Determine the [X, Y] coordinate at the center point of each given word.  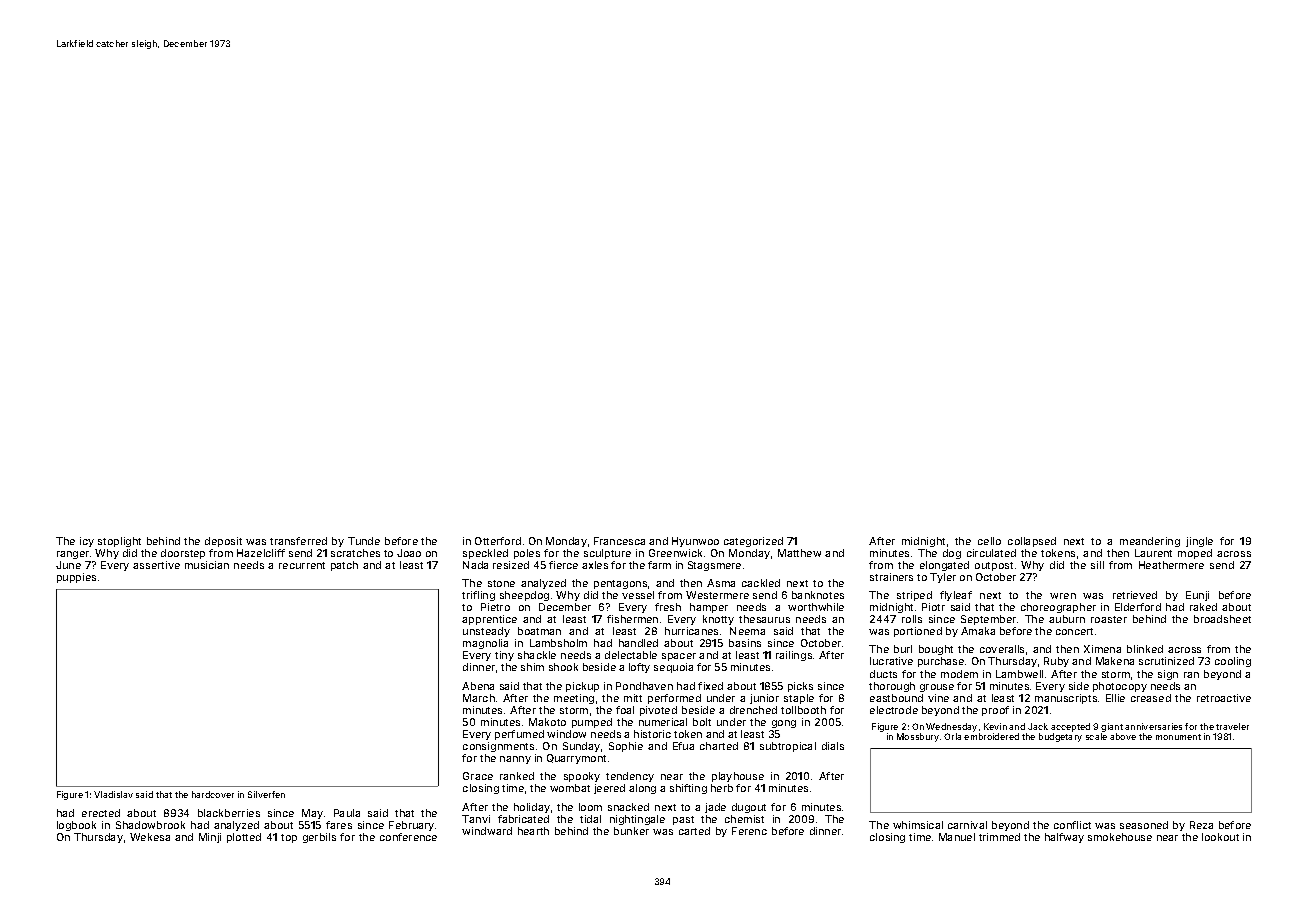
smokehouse [1120, 837]
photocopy [1120, 687]
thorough [892, 687]
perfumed [519, 735]
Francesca [619, 541]
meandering [1150, 542]
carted [694, 831]
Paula [347, 813]
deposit [223, 542]
